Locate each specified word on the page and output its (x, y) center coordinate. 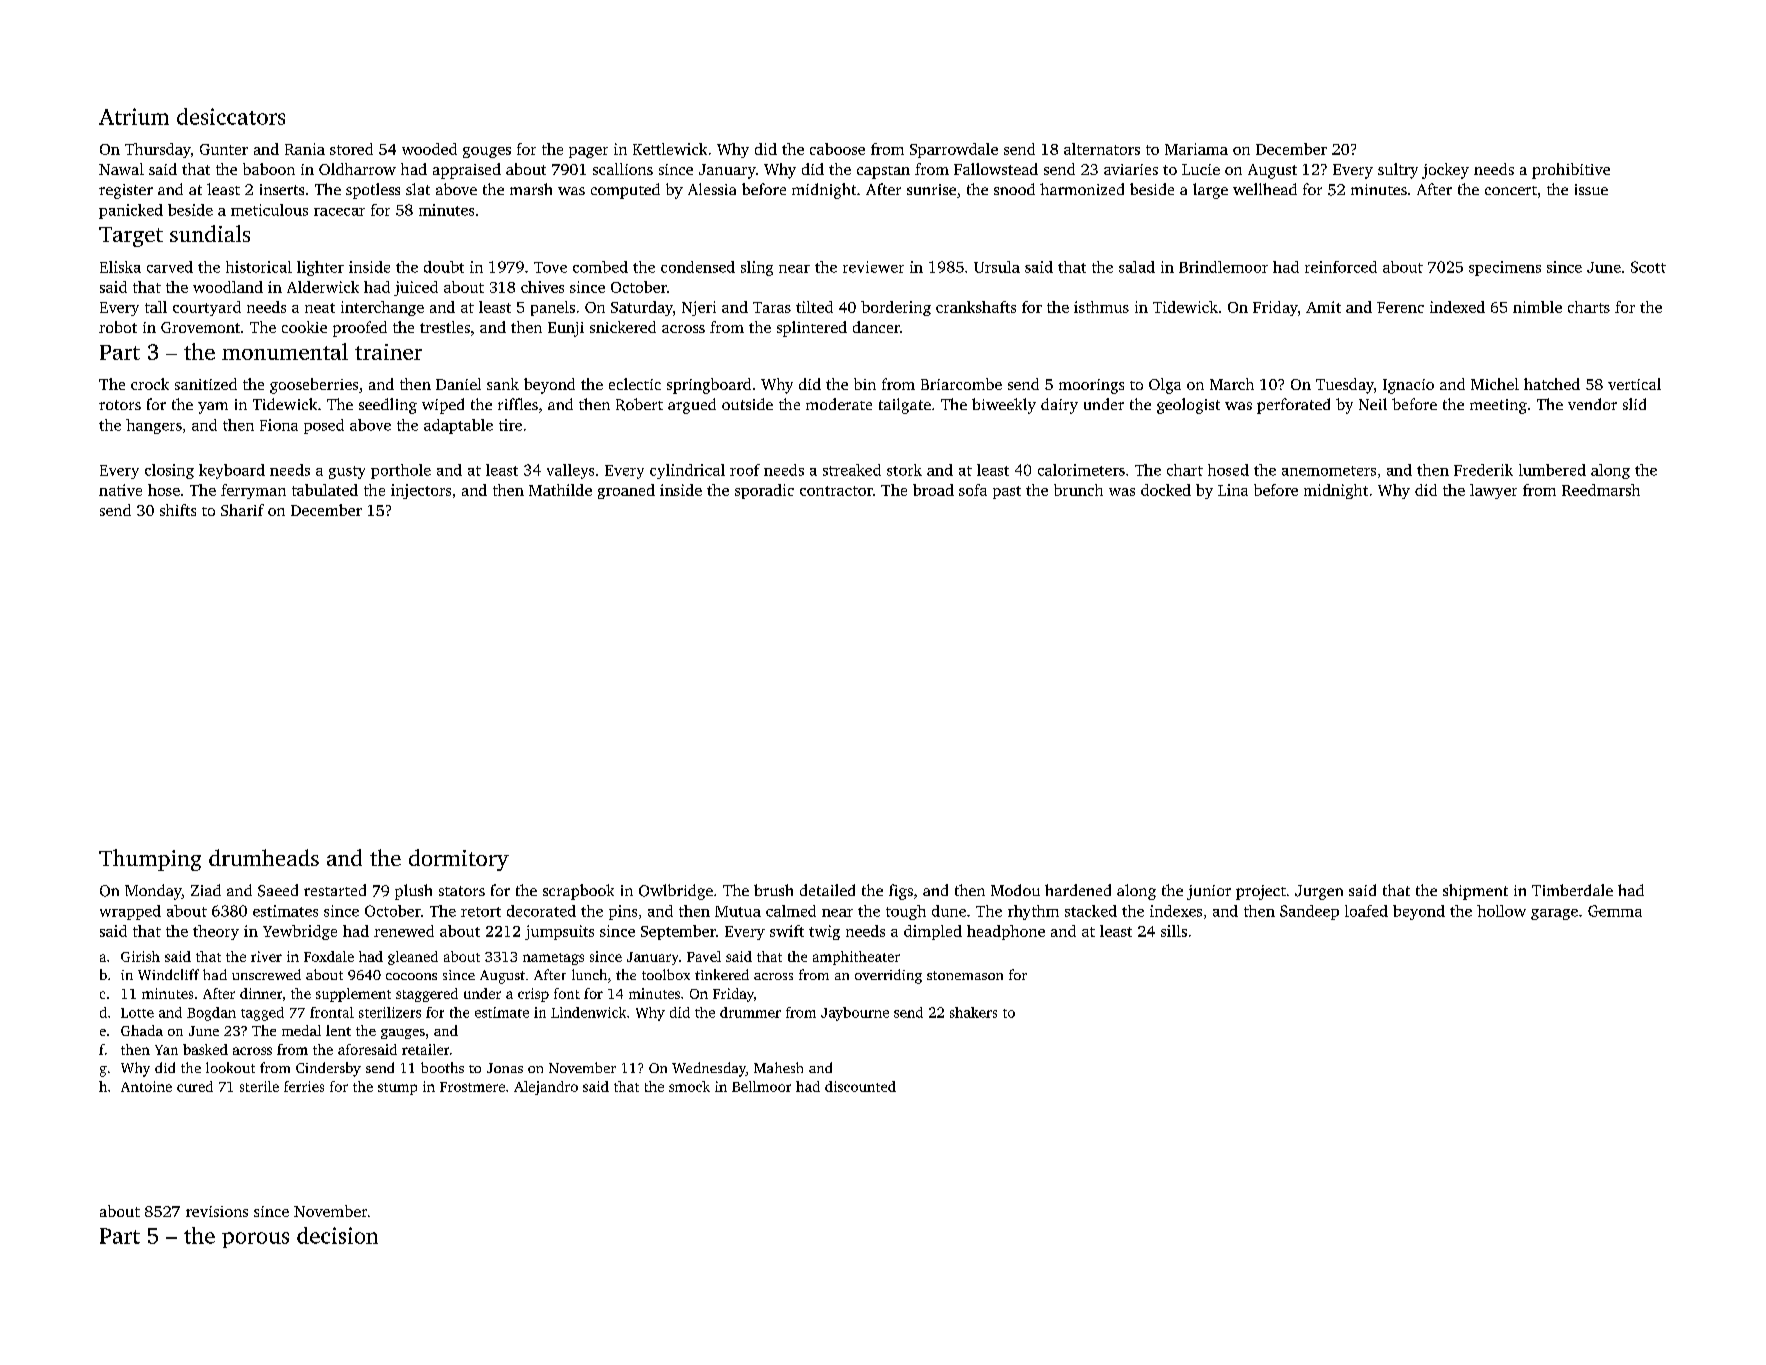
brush (773, 890)
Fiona (279, 425)
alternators (1102, 149)
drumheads (264, 857)
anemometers (1329, 471)
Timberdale (1572, 890)
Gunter (224, 149)
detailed (827, 890)
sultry (1398, 171)
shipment (1475, 892)
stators (462, 891)
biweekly (1004, 406)
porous (255, 1240)
